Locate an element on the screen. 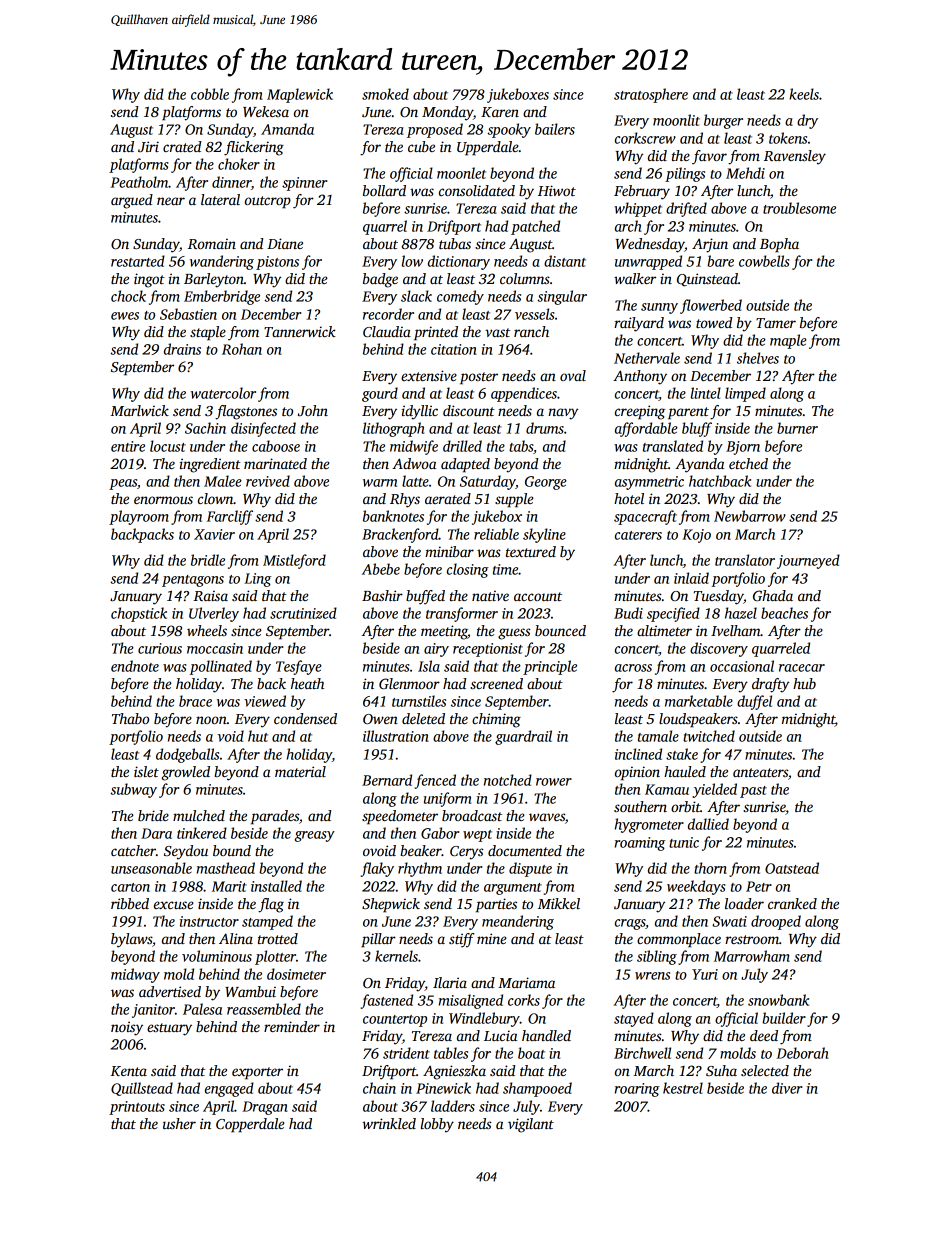  Newbarrow is located at coordinates (750, 516).
